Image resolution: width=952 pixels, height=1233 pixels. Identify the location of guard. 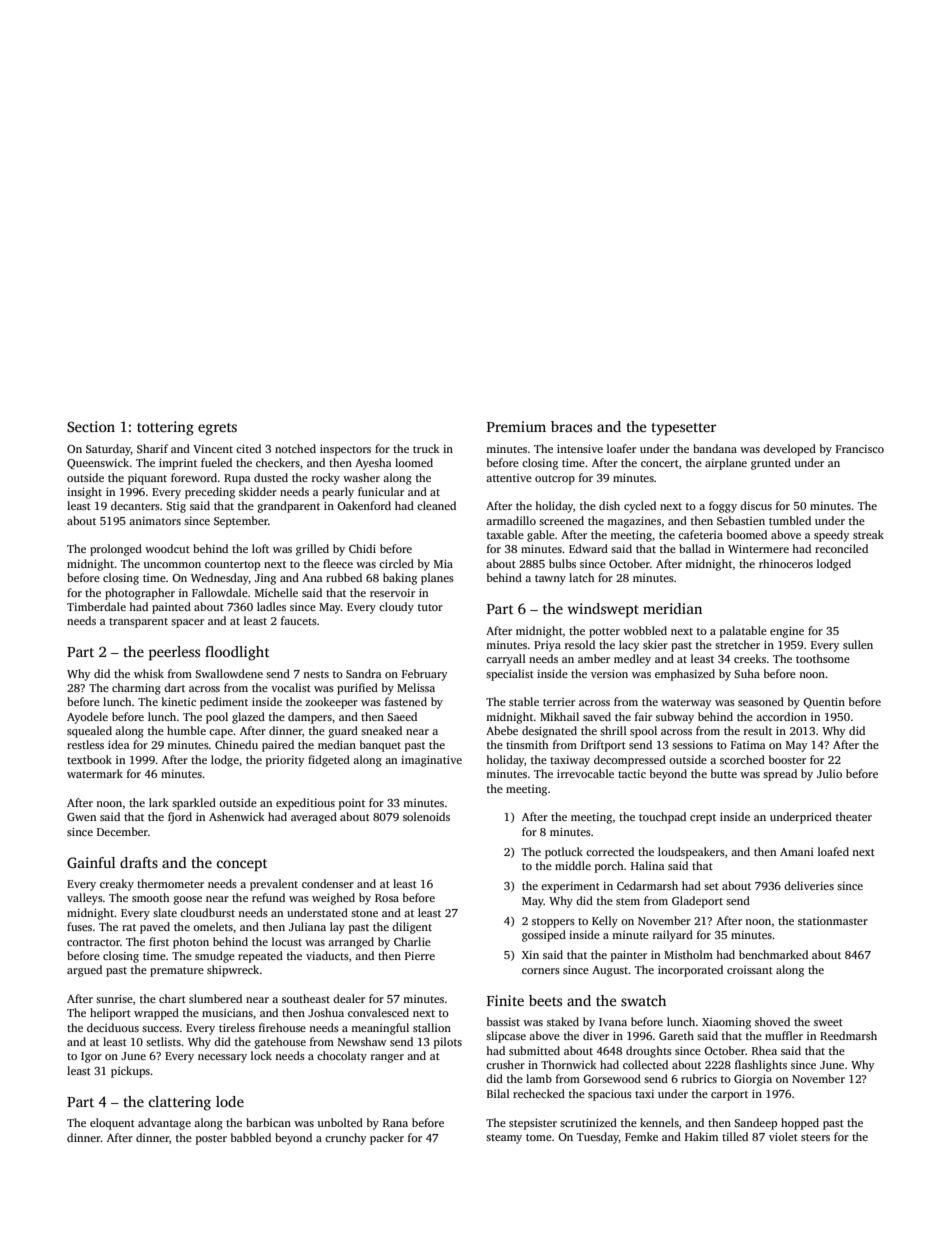
(343, 732).
